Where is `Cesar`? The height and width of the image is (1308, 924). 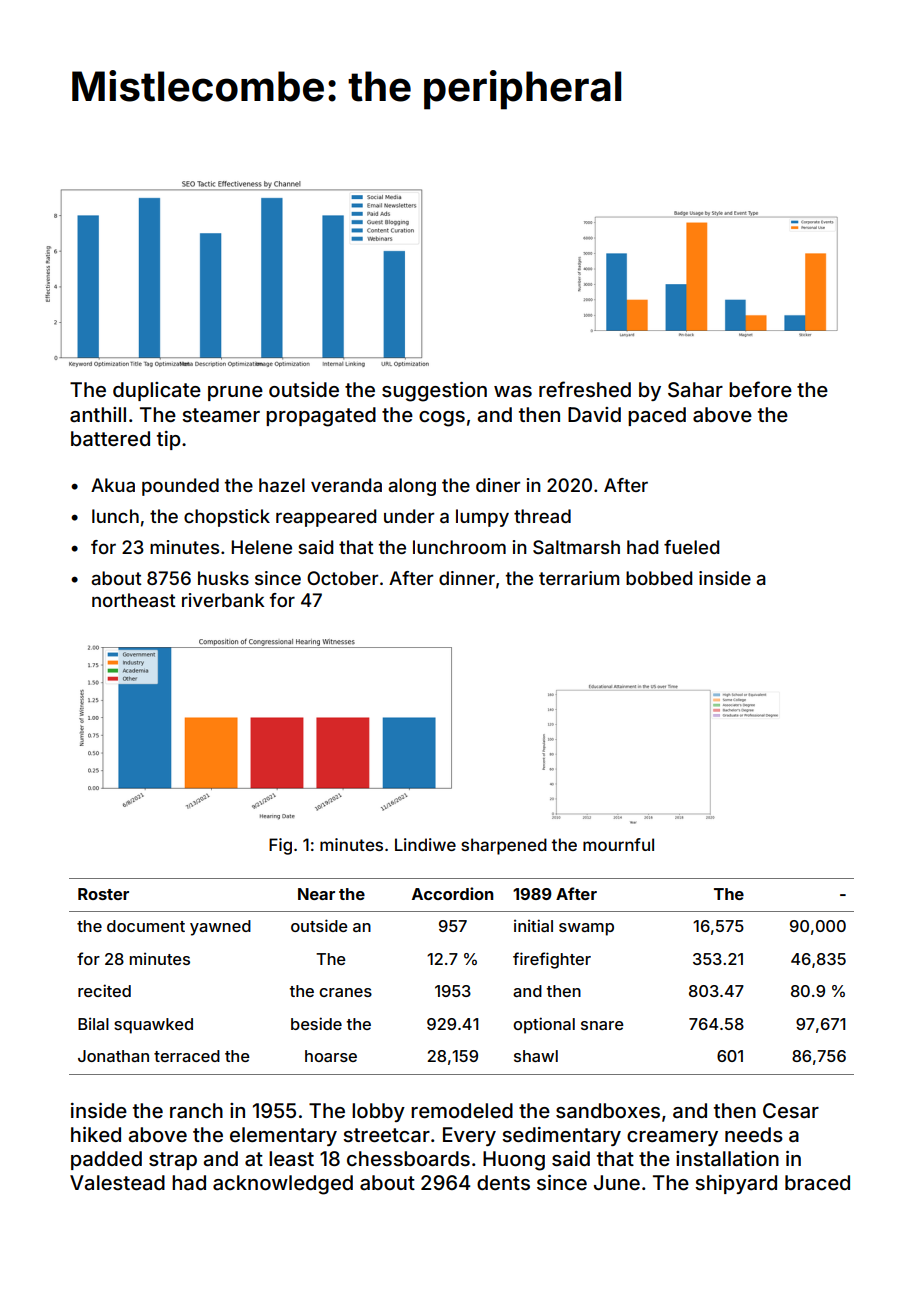 Cesar is located at coordinates (791, 1110).
